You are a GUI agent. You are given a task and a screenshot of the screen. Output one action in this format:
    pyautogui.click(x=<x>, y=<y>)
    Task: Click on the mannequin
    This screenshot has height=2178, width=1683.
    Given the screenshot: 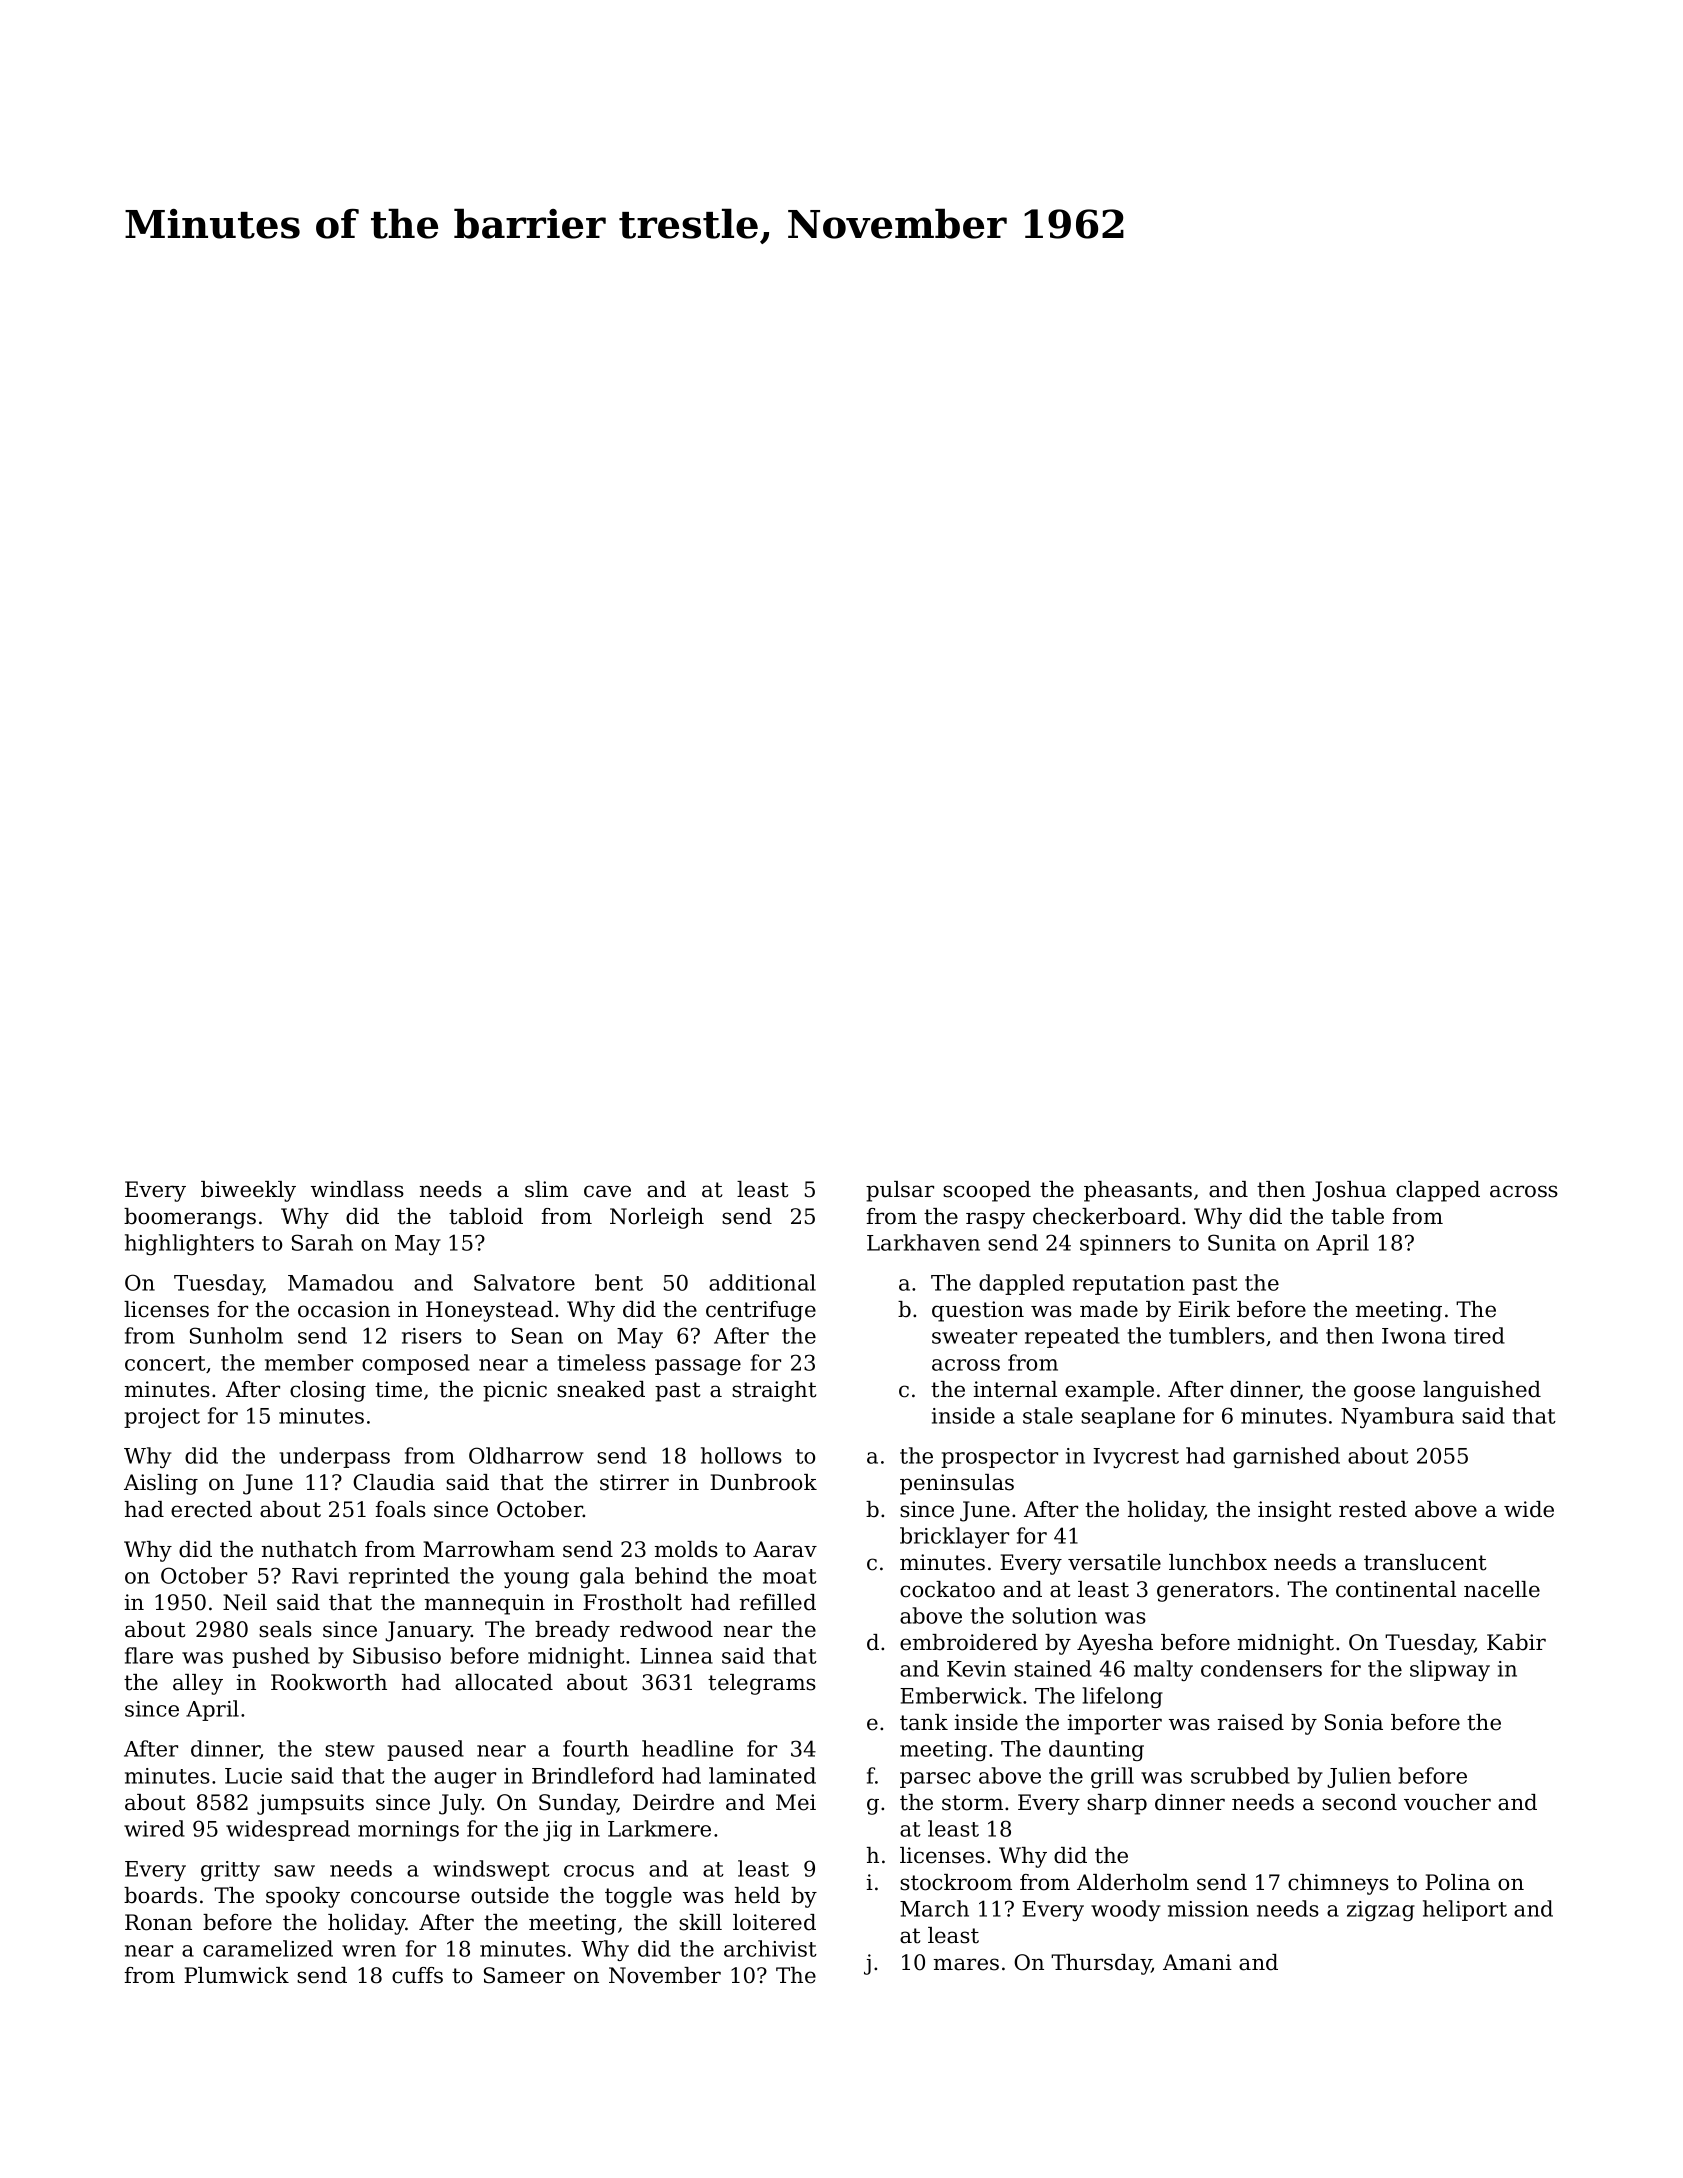 What is the action you would take?
    pyautogui.click(x=485, y=1604)
